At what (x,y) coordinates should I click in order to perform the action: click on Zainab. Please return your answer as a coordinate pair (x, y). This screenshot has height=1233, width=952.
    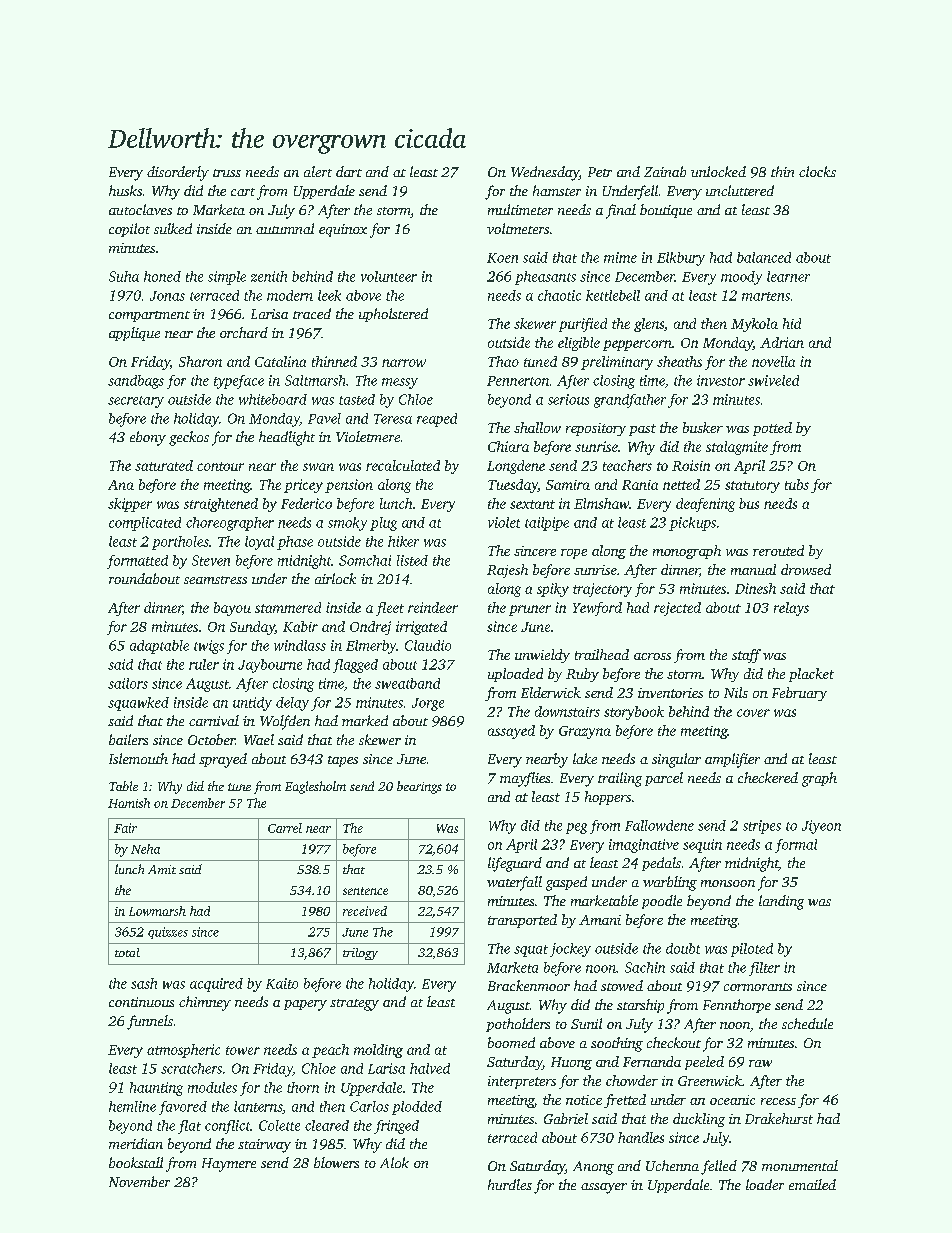
    Looking at the image, I should click on (665, 171).
